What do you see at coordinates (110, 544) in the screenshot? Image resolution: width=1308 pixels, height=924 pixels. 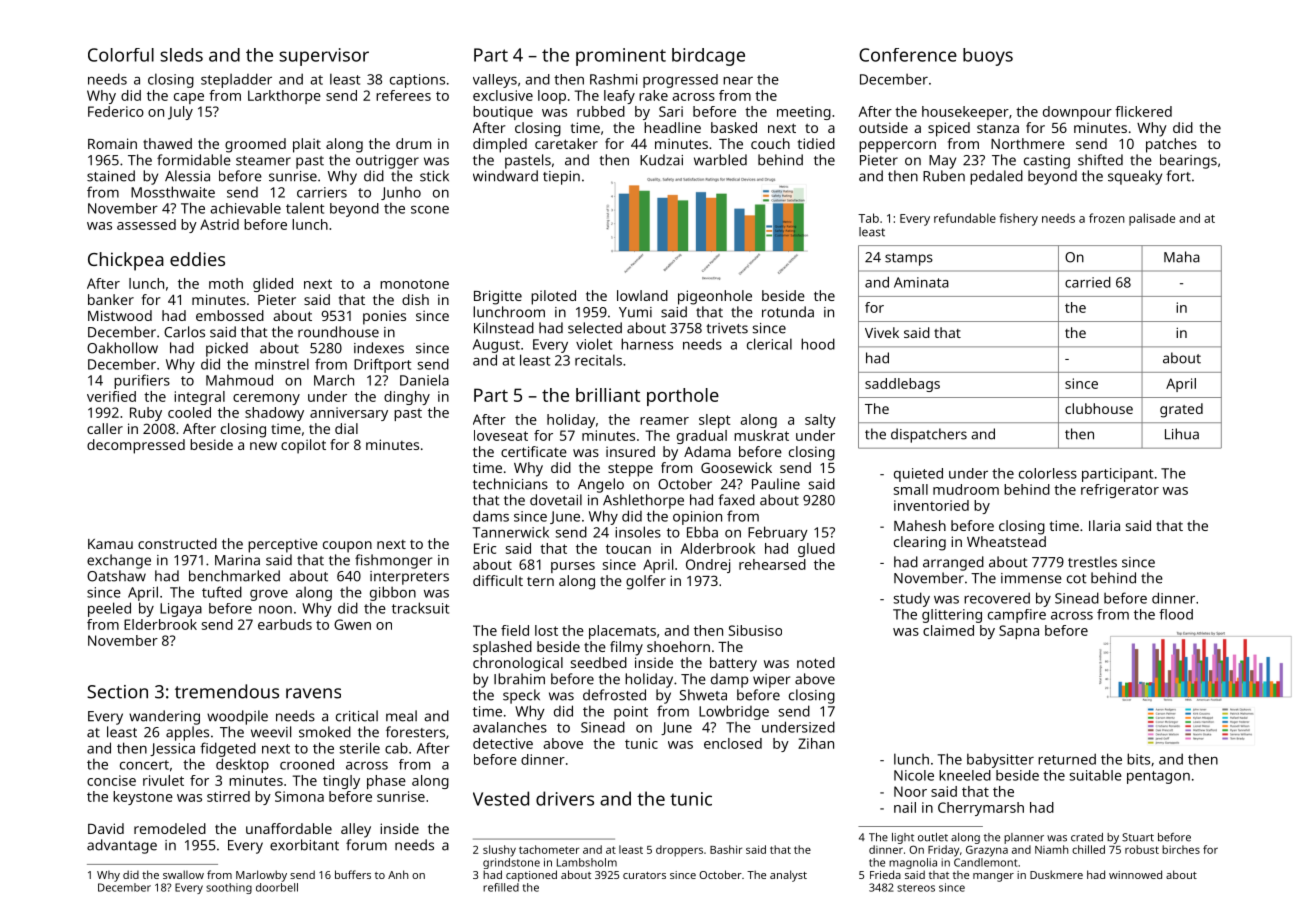 I see `Kamau` at bounding box center [110, 544].
